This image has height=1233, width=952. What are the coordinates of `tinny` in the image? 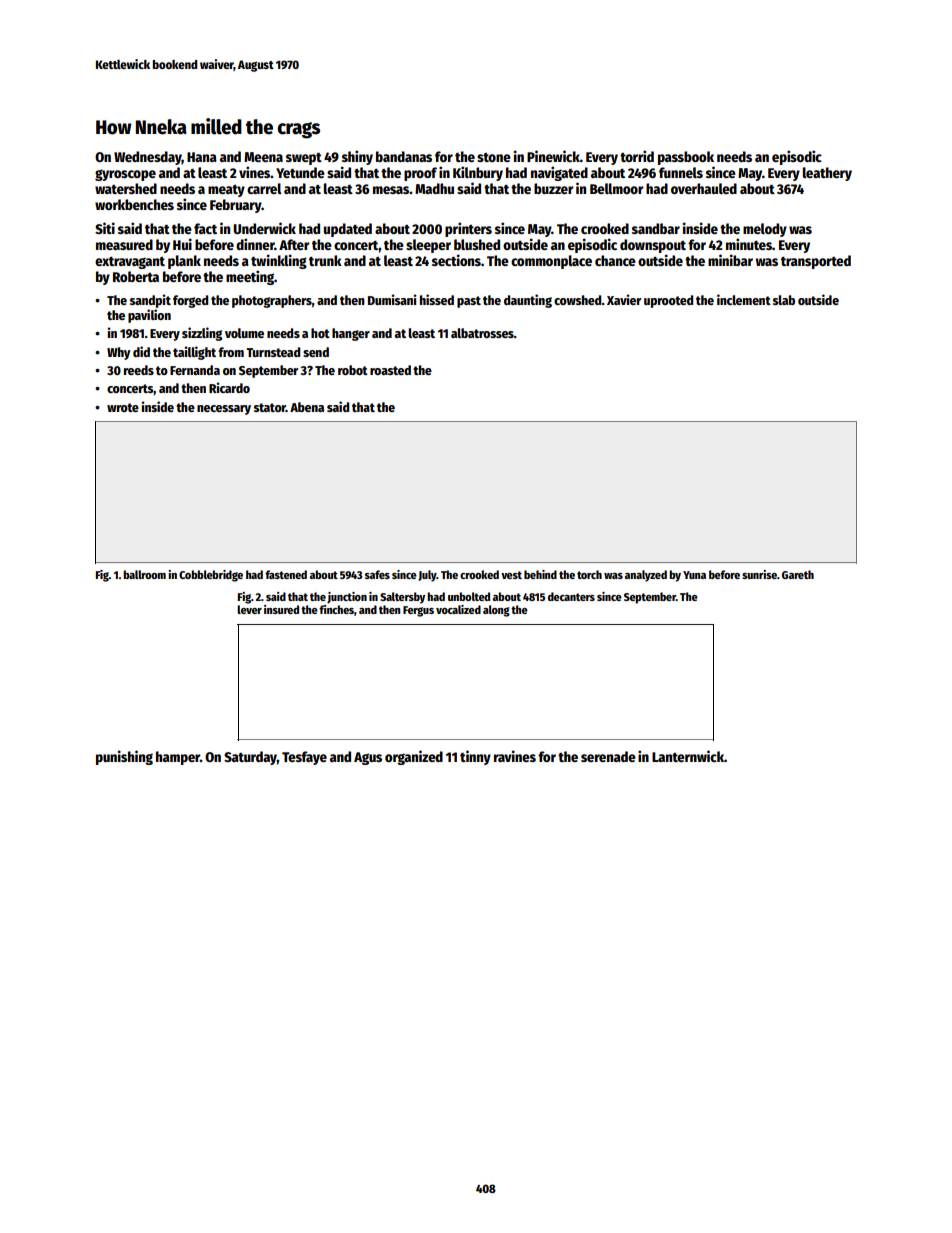 It's located at (475, 757).
